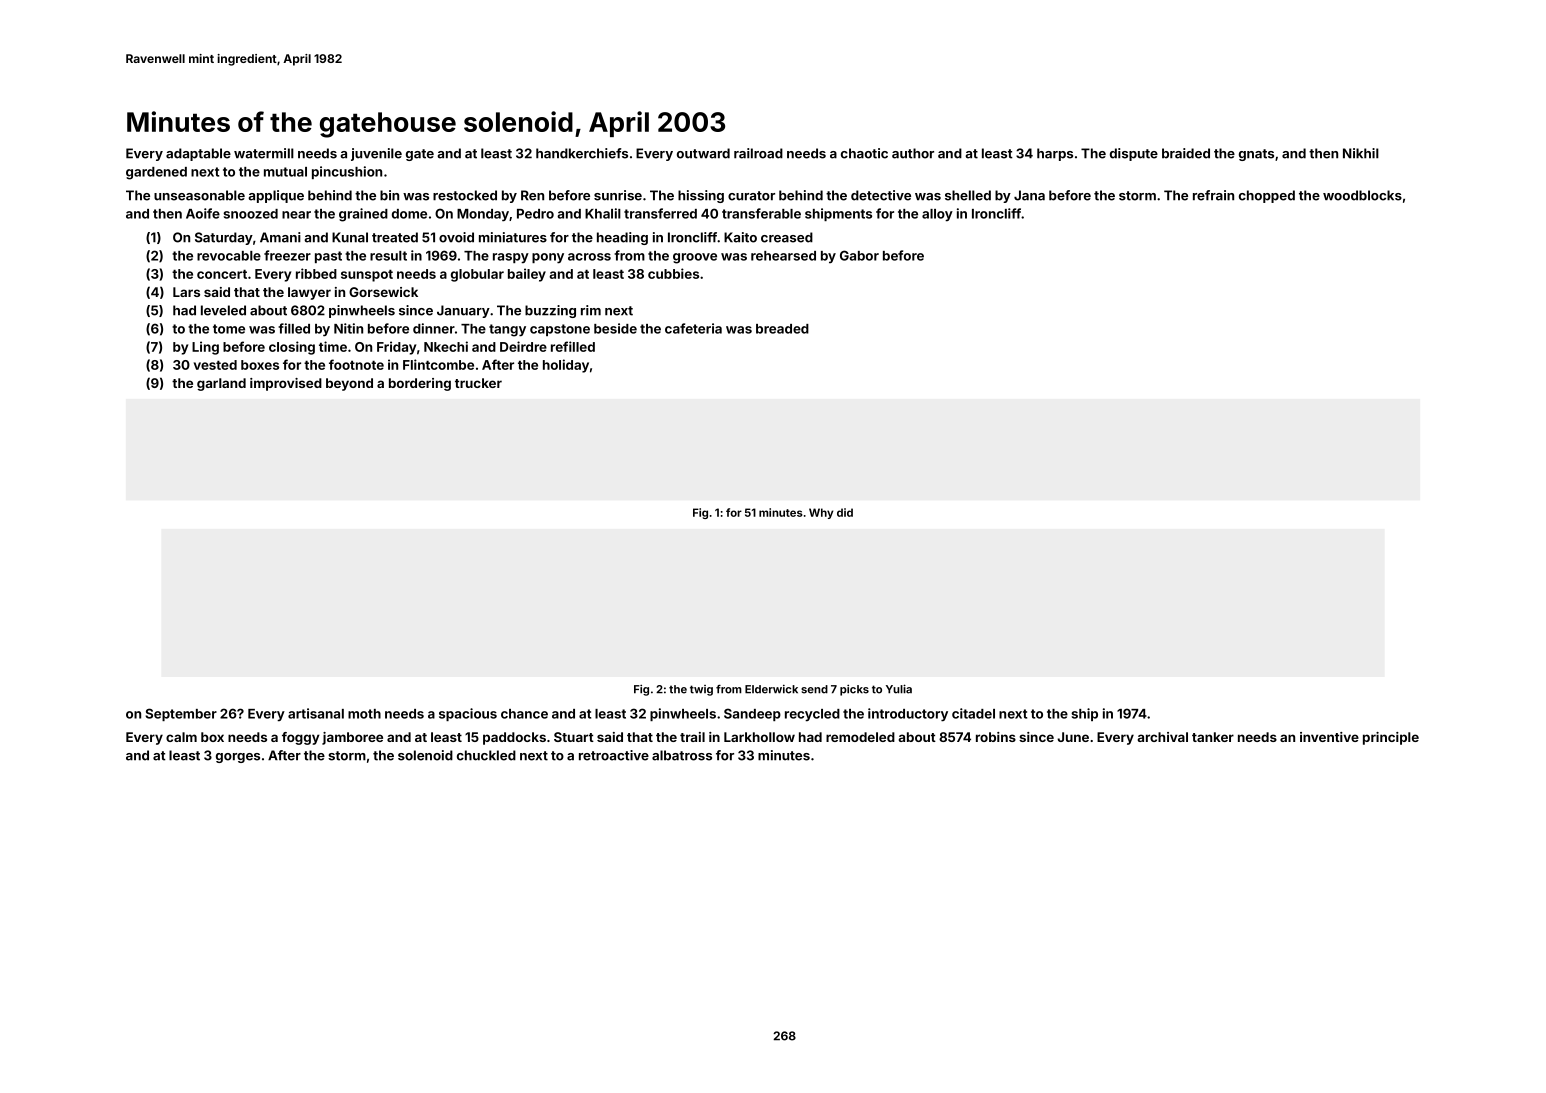  What do you see at coordinates (845, 512) in the image?
I see `did` at bounding box center [845, 512].
